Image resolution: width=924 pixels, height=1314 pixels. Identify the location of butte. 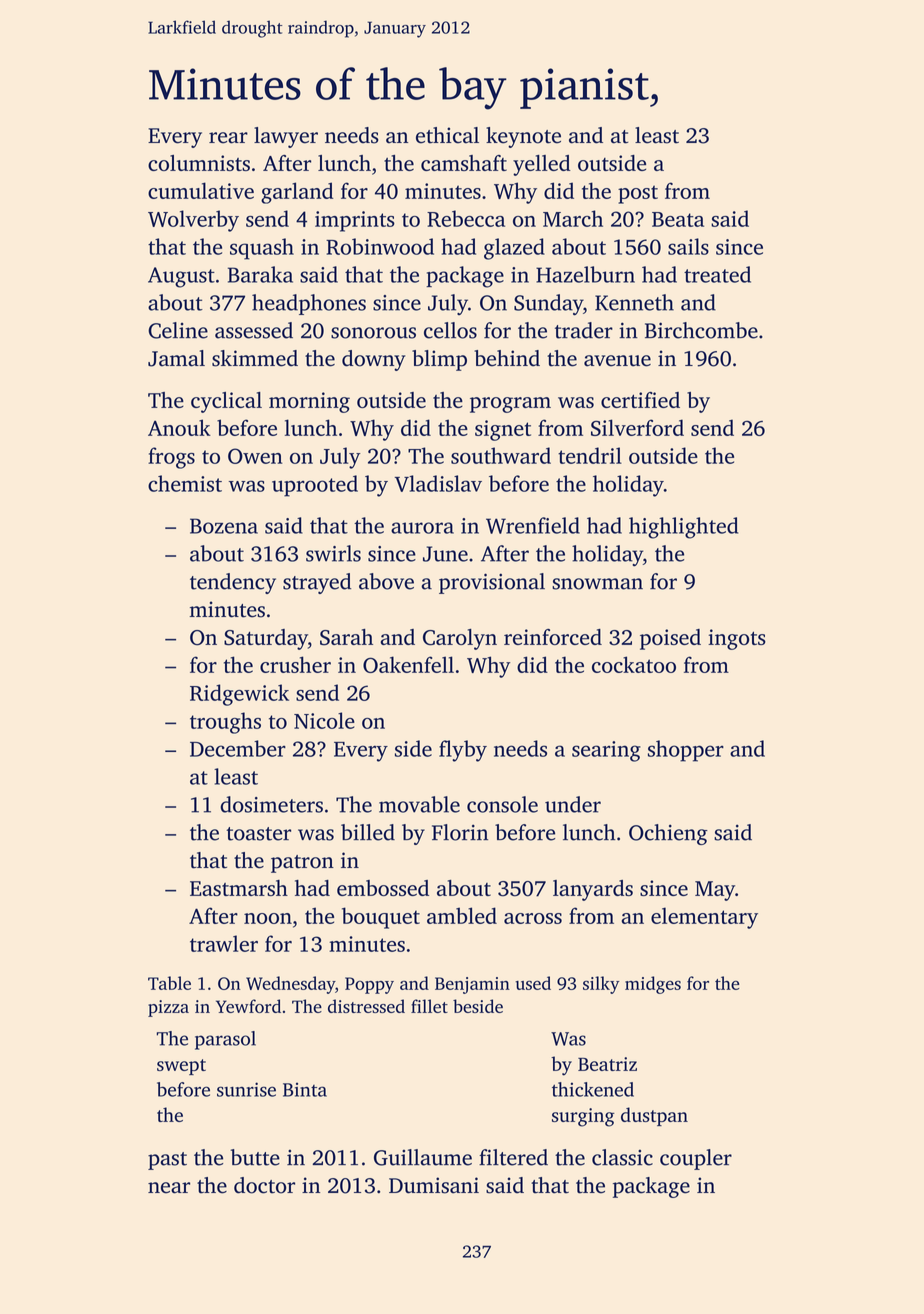
(255, 1157).
